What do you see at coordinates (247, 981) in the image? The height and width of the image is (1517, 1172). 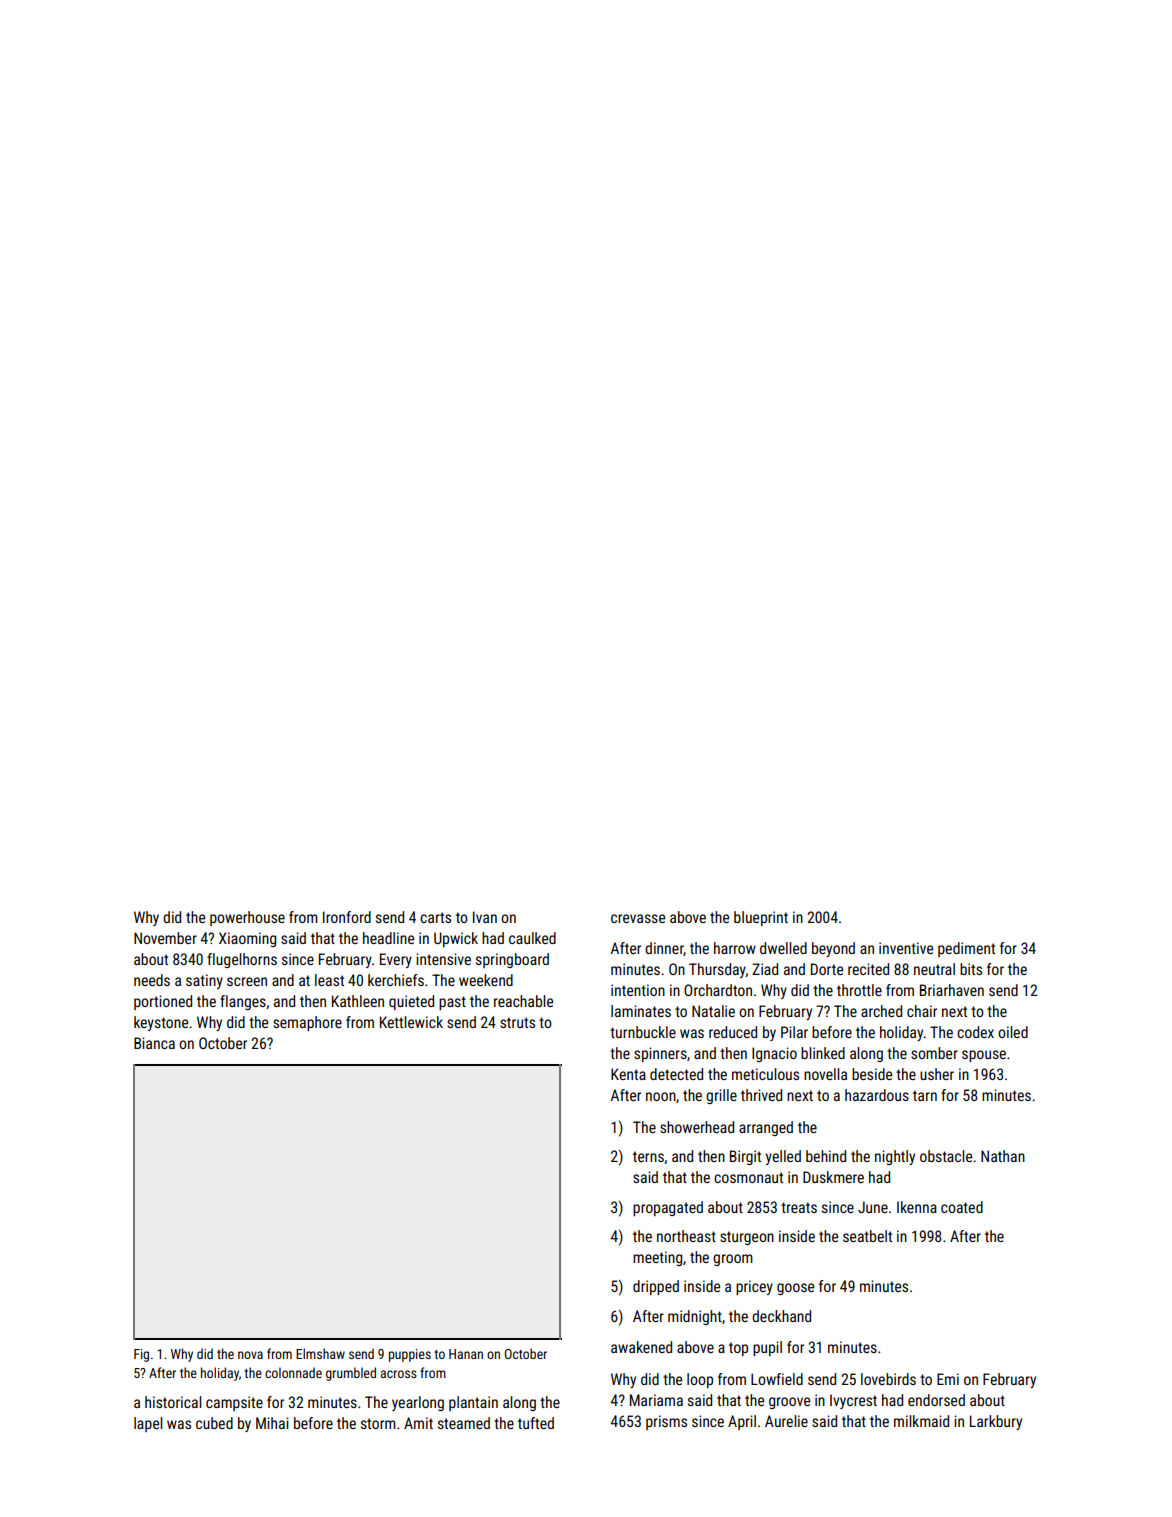 I see `screen` at bounding box center [247, 981].
